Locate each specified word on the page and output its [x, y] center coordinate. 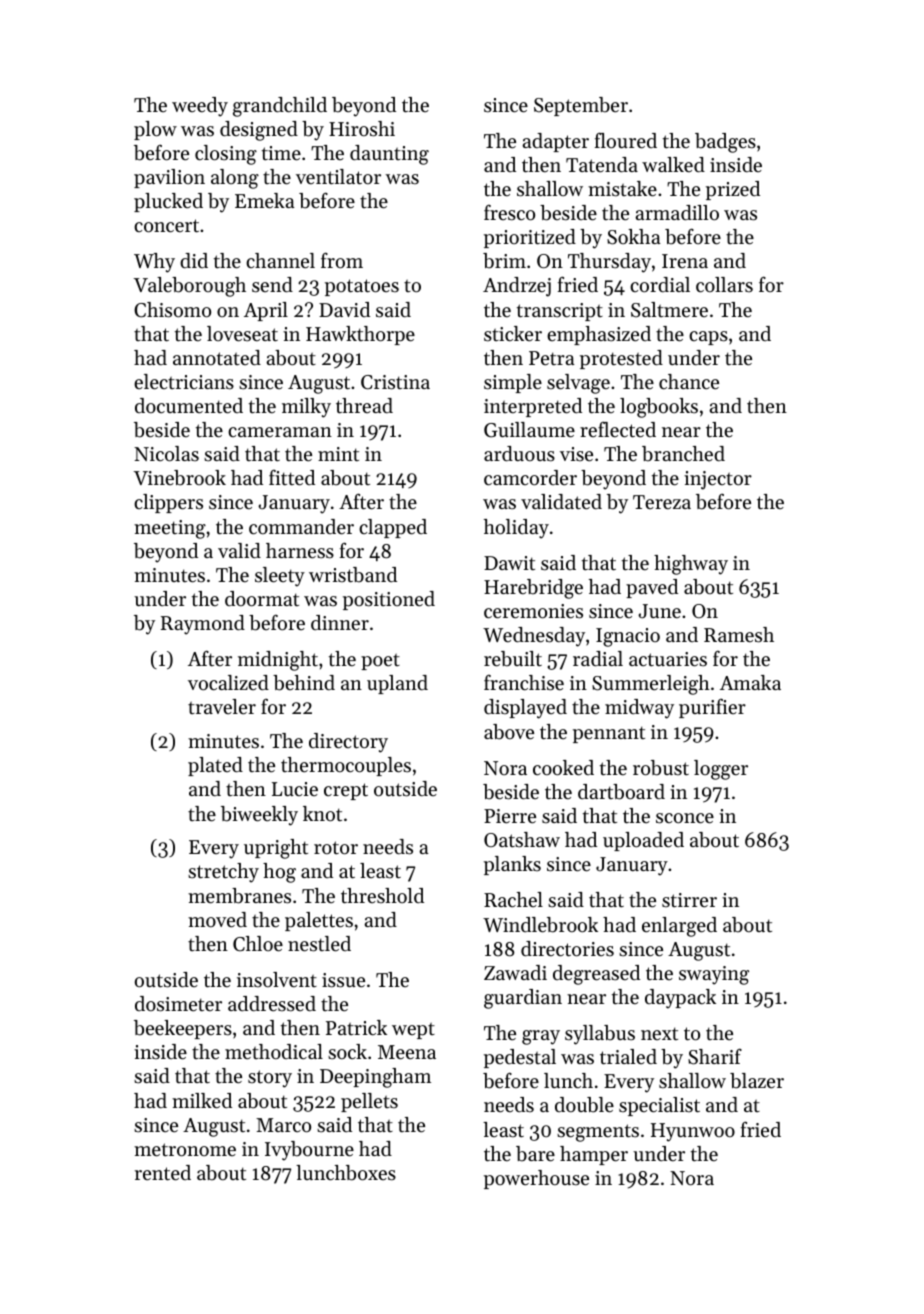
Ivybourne [309, 1151]
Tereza [662, 502]
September [581, 106]
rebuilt [513, 659]
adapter [555, 142]
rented [163, 1173]
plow [155, 130]
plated [215, 766]
